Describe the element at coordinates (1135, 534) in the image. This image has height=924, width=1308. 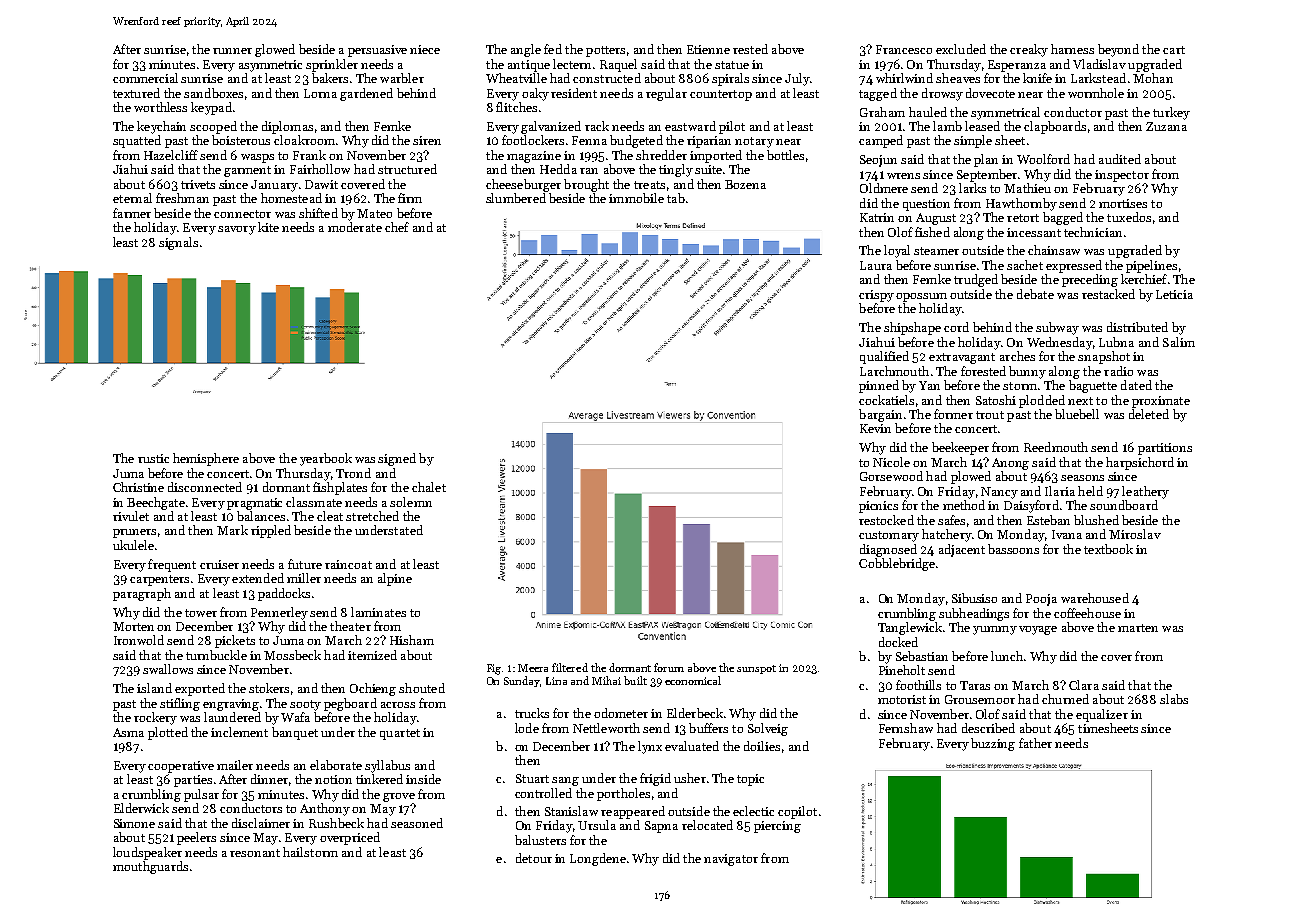
I see `Miroslav` at that location.
